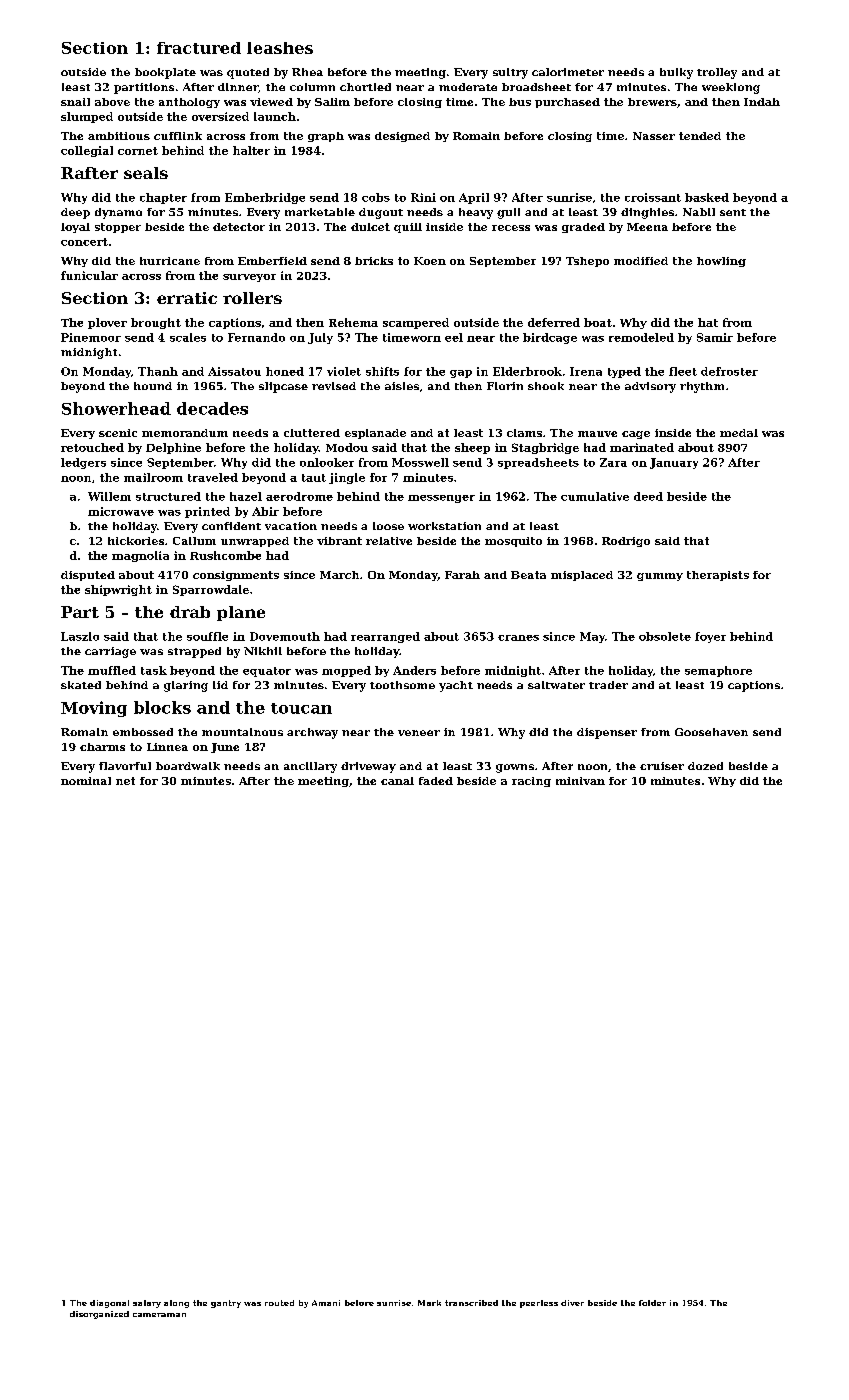 The width and height of the screenshot is (849, 1400). What do you see at coordinates (471, 1303) in the screenshot?
I see `transcribed` at bounding box center [471, 1303].
